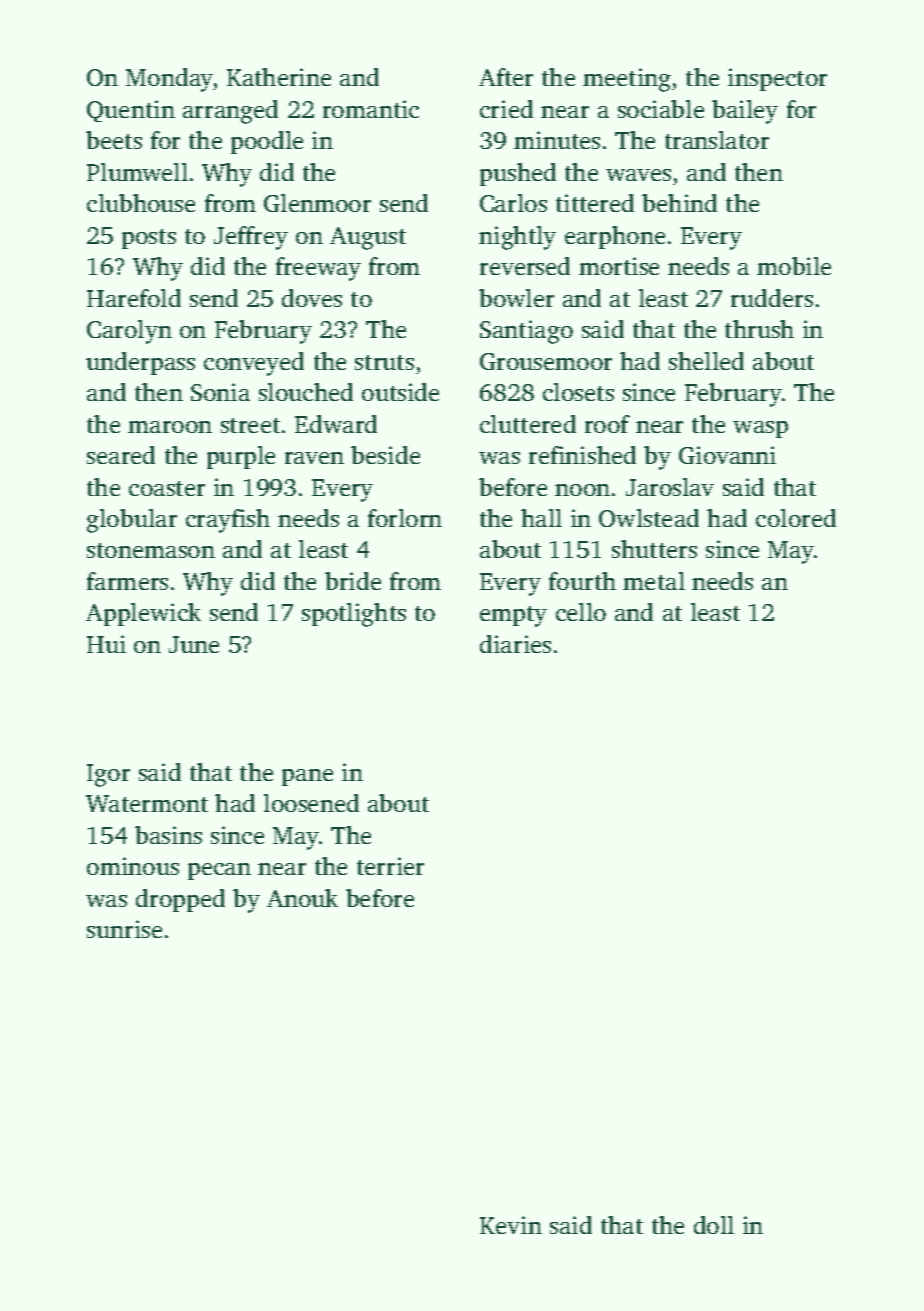 This page has height=1311, width=924. I want to click on empty, so click(513, 616).
